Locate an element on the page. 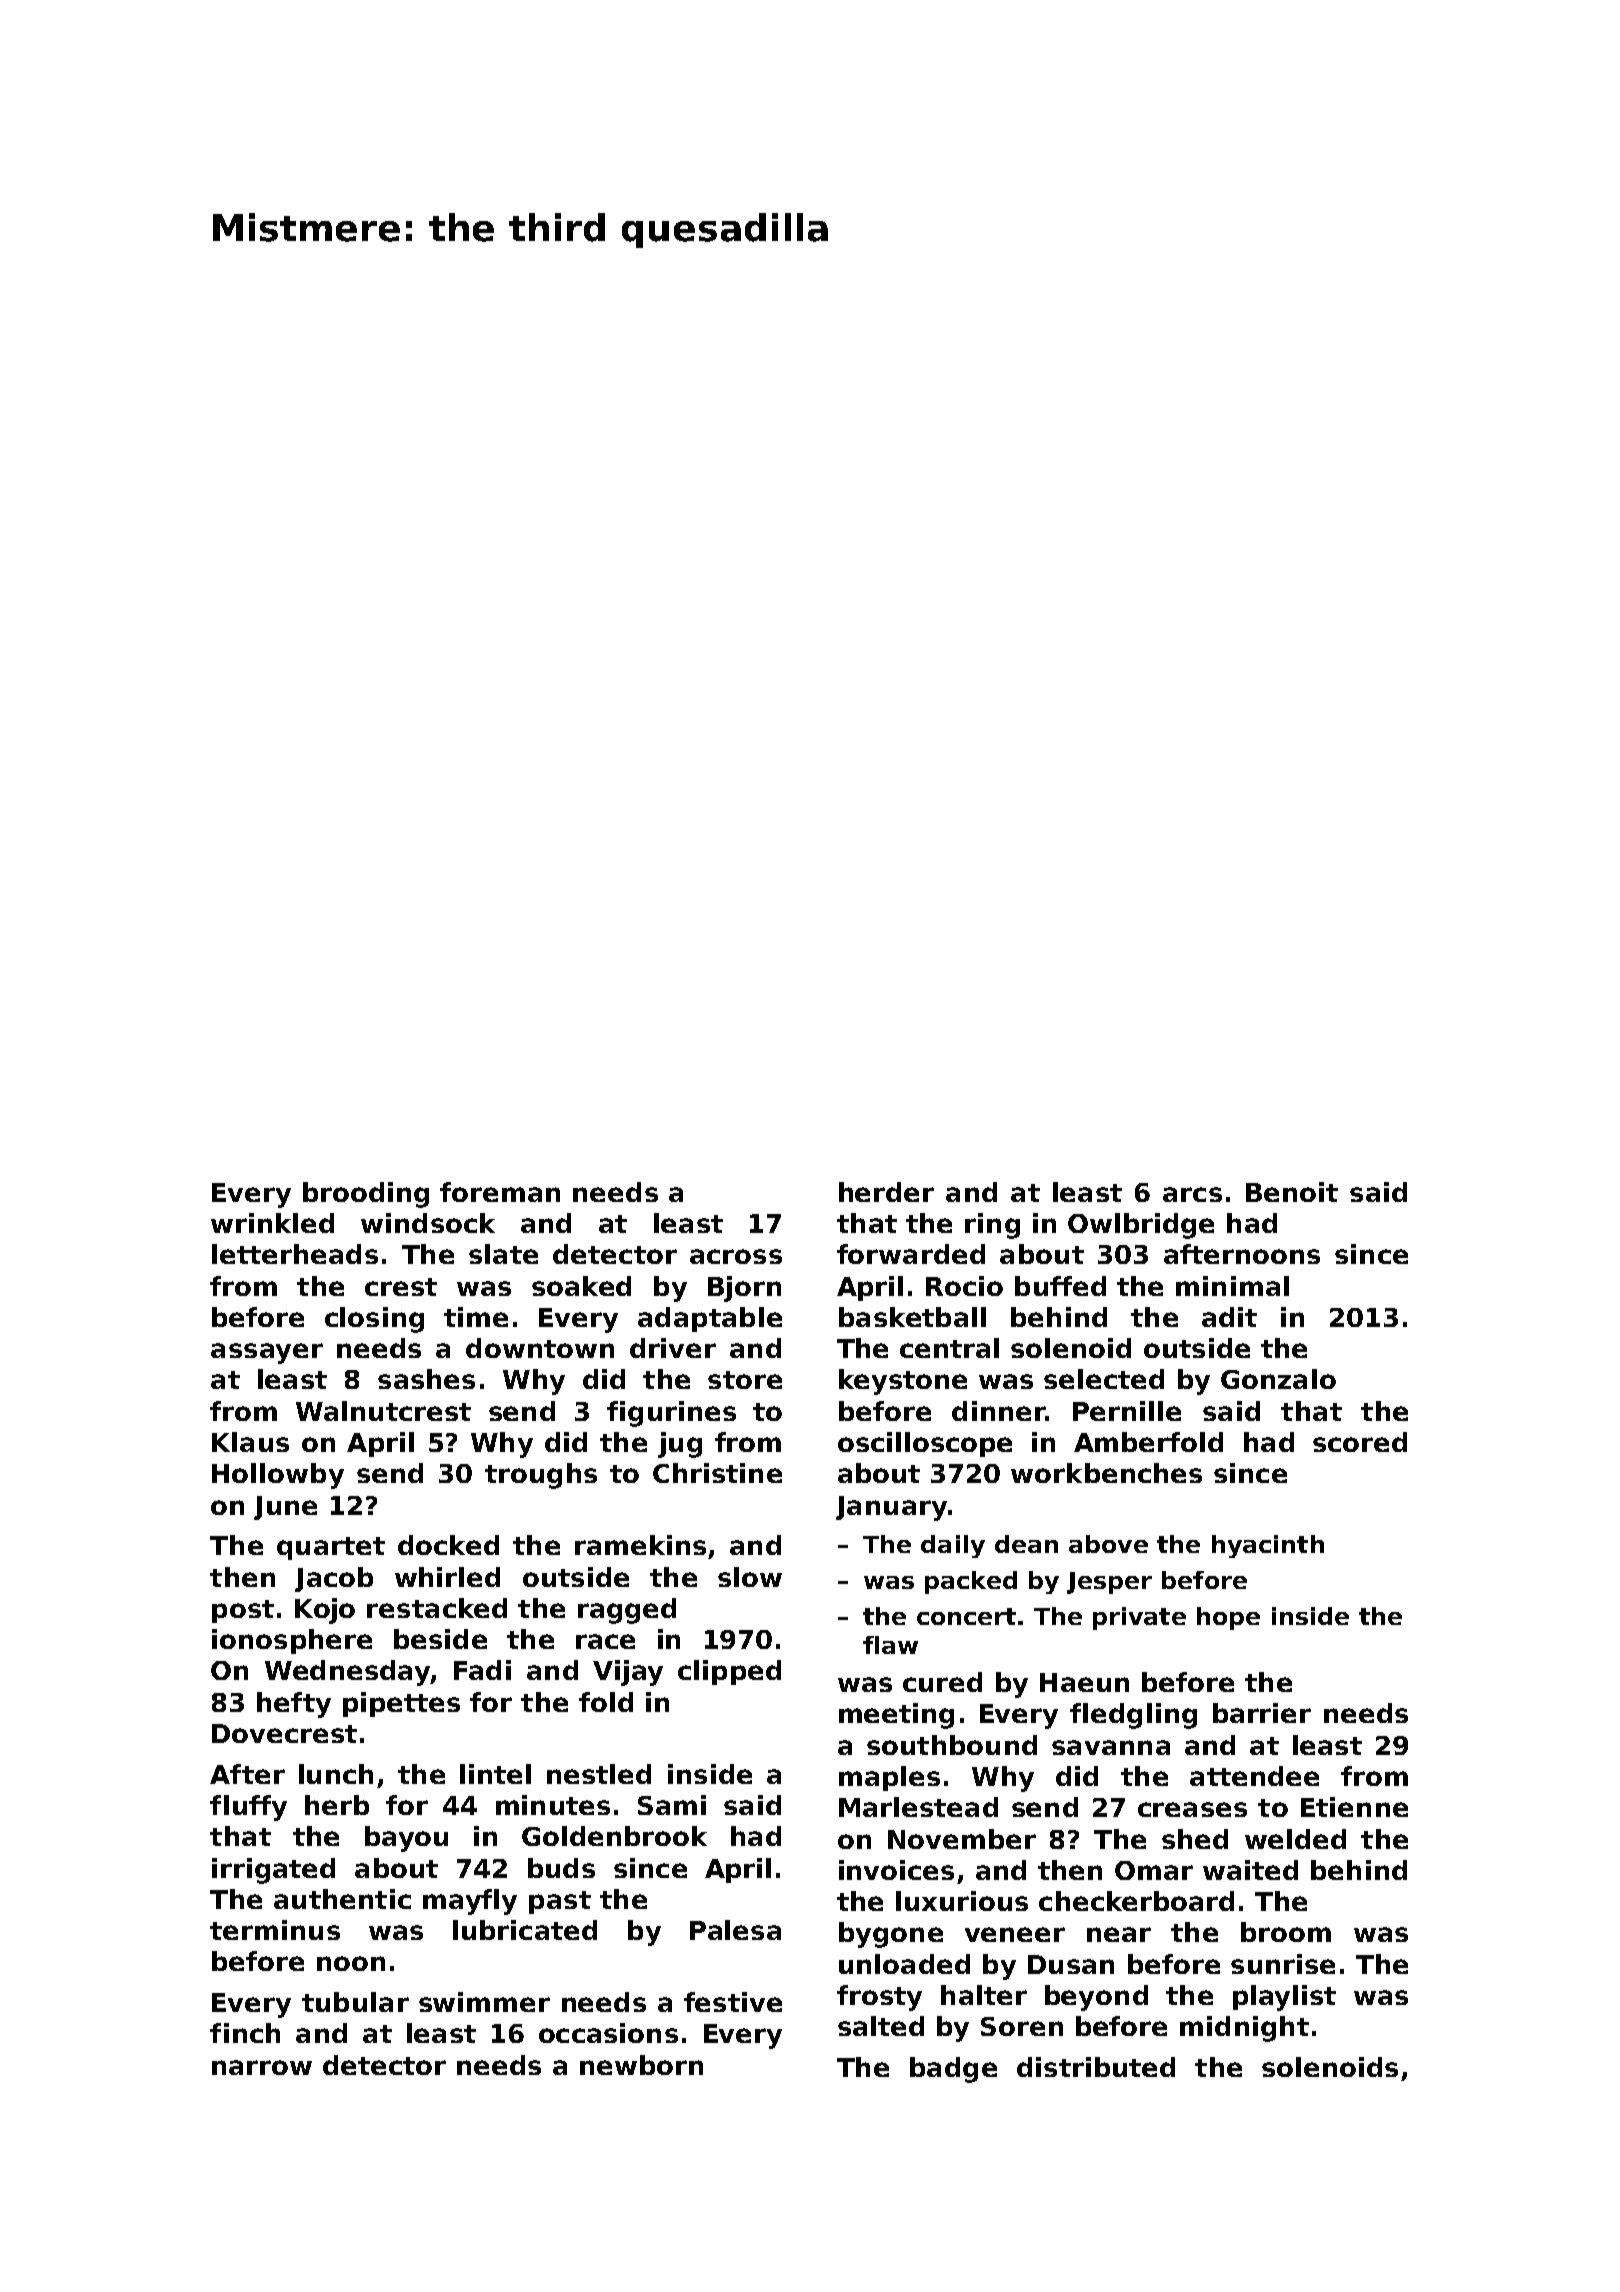 Image resolution: width=1620 pixels, height=2292 pixels. Etienne is located at coordinates (1354, 1807).
